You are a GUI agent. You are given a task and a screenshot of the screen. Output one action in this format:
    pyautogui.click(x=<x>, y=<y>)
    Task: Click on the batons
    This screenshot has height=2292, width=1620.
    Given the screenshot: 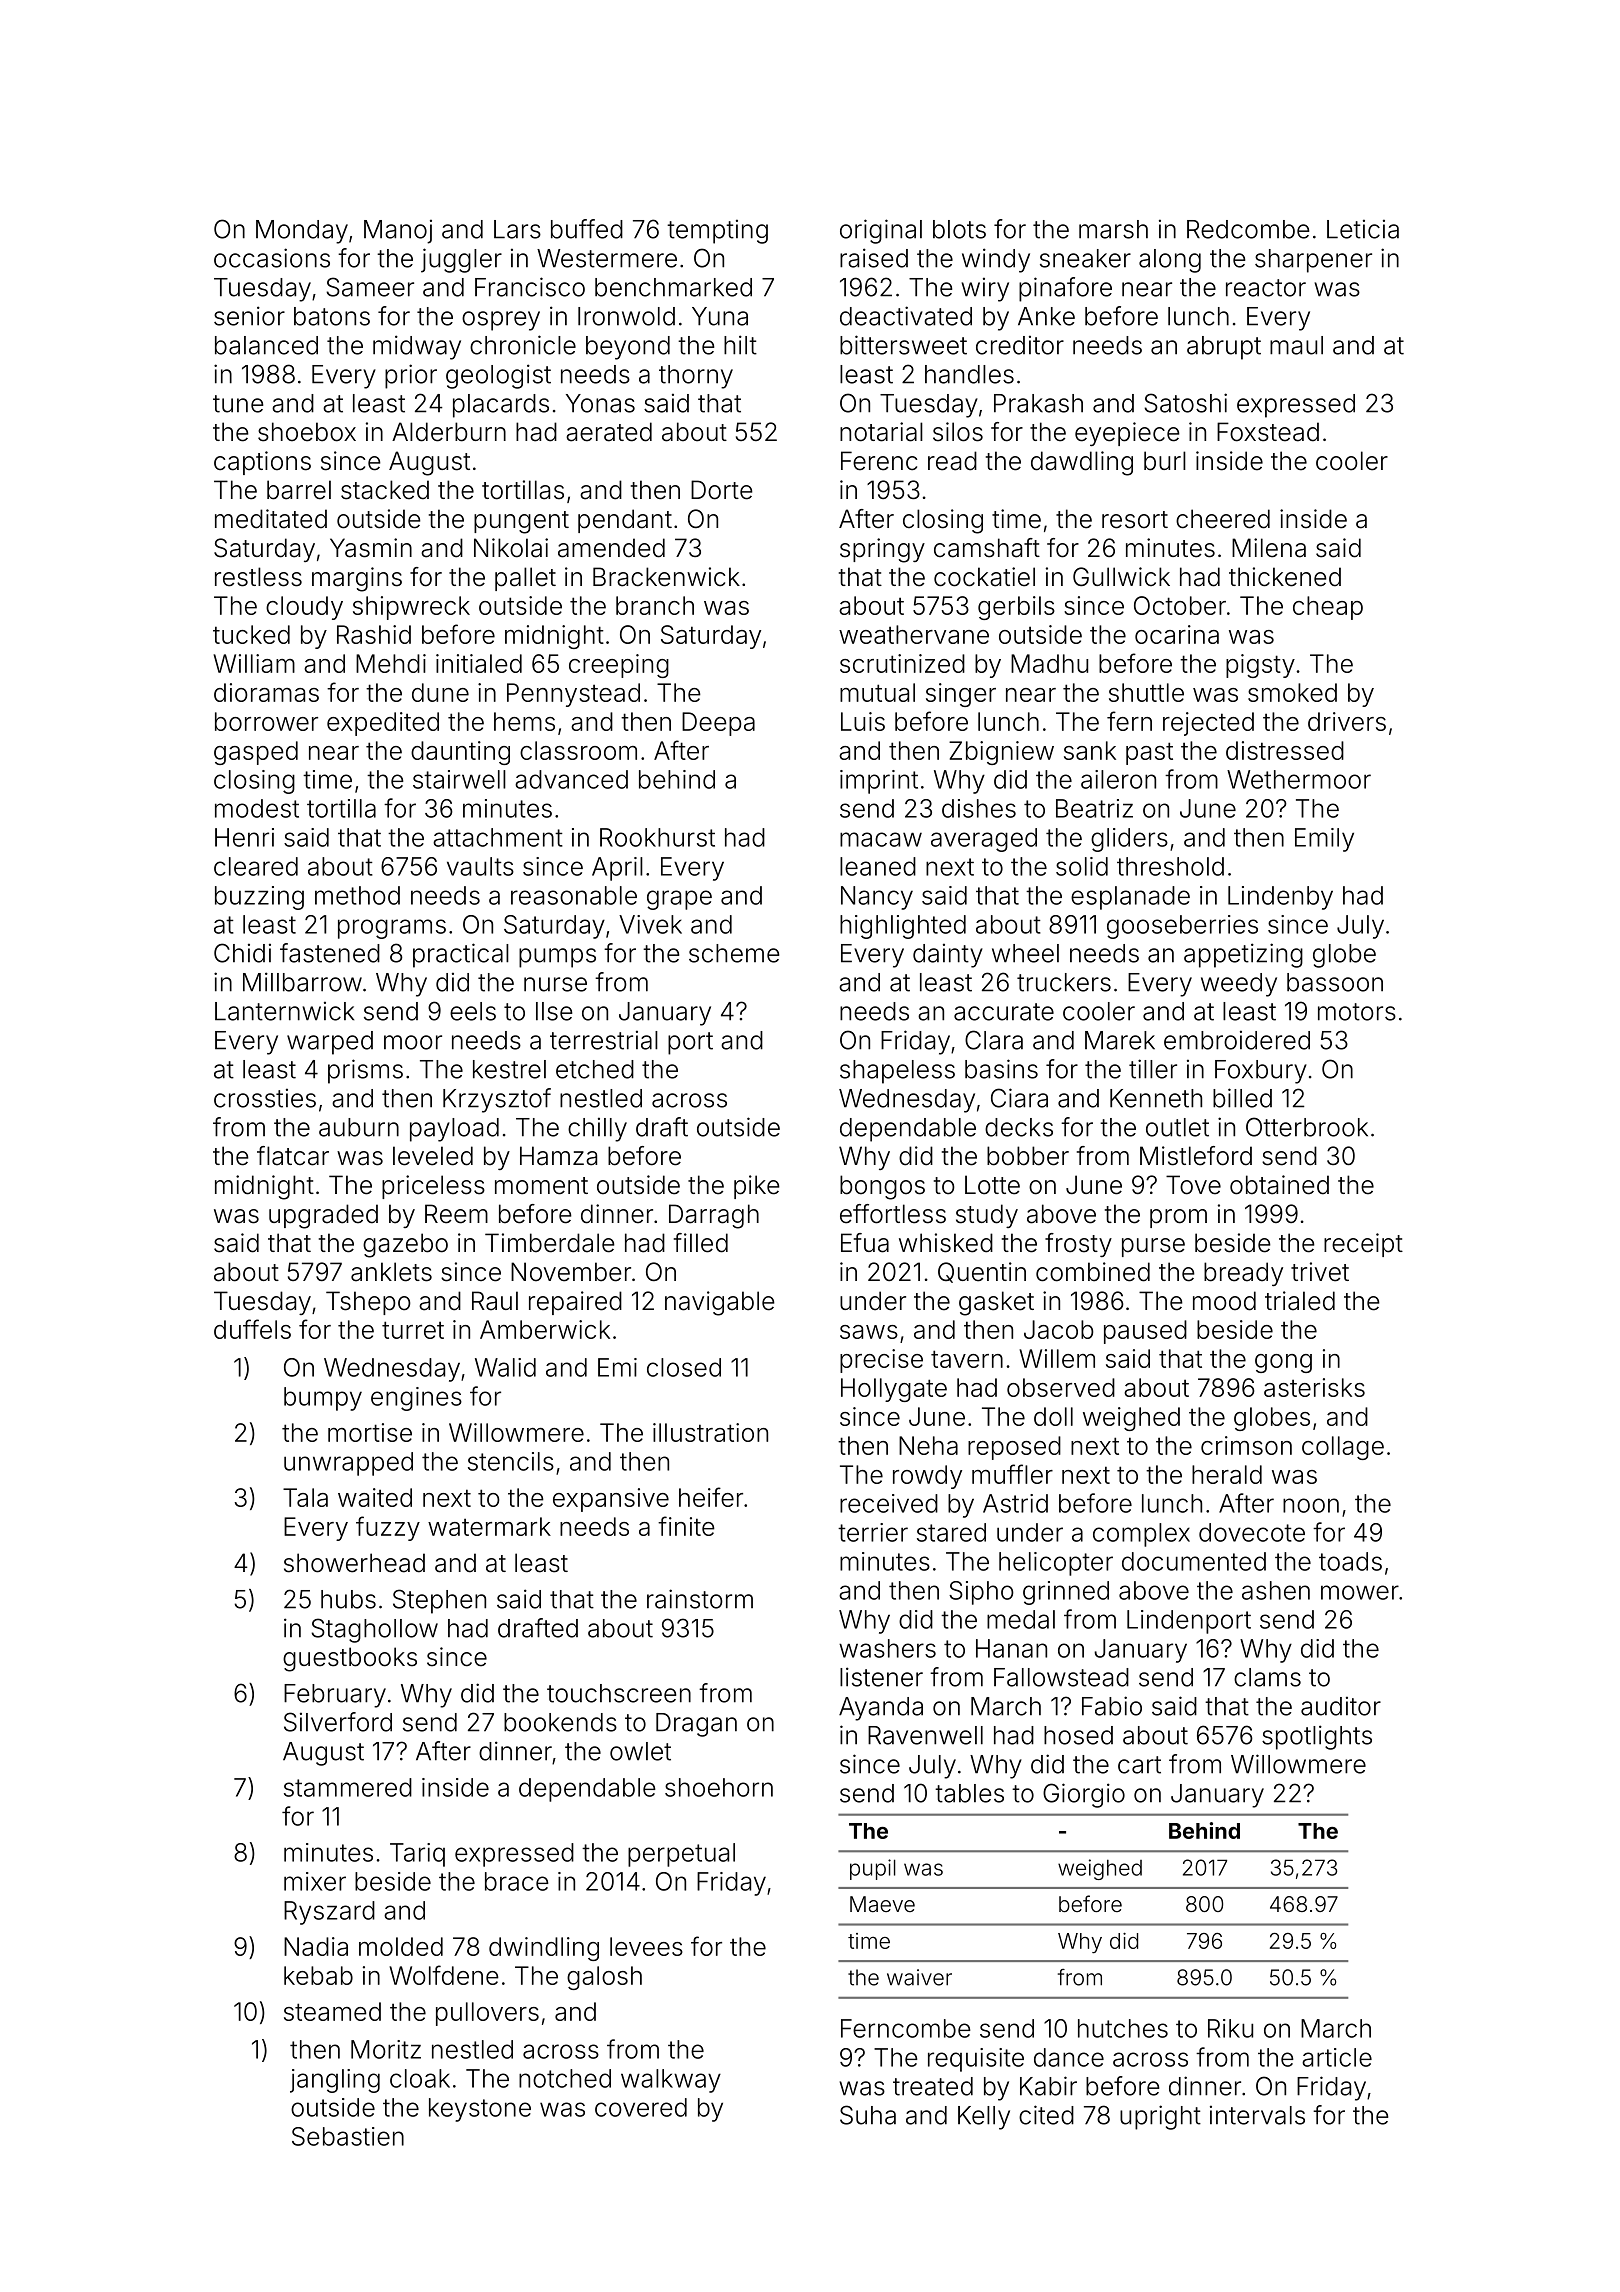 What is the action you would take?
    pyautogui.click(x=332, y=316)
